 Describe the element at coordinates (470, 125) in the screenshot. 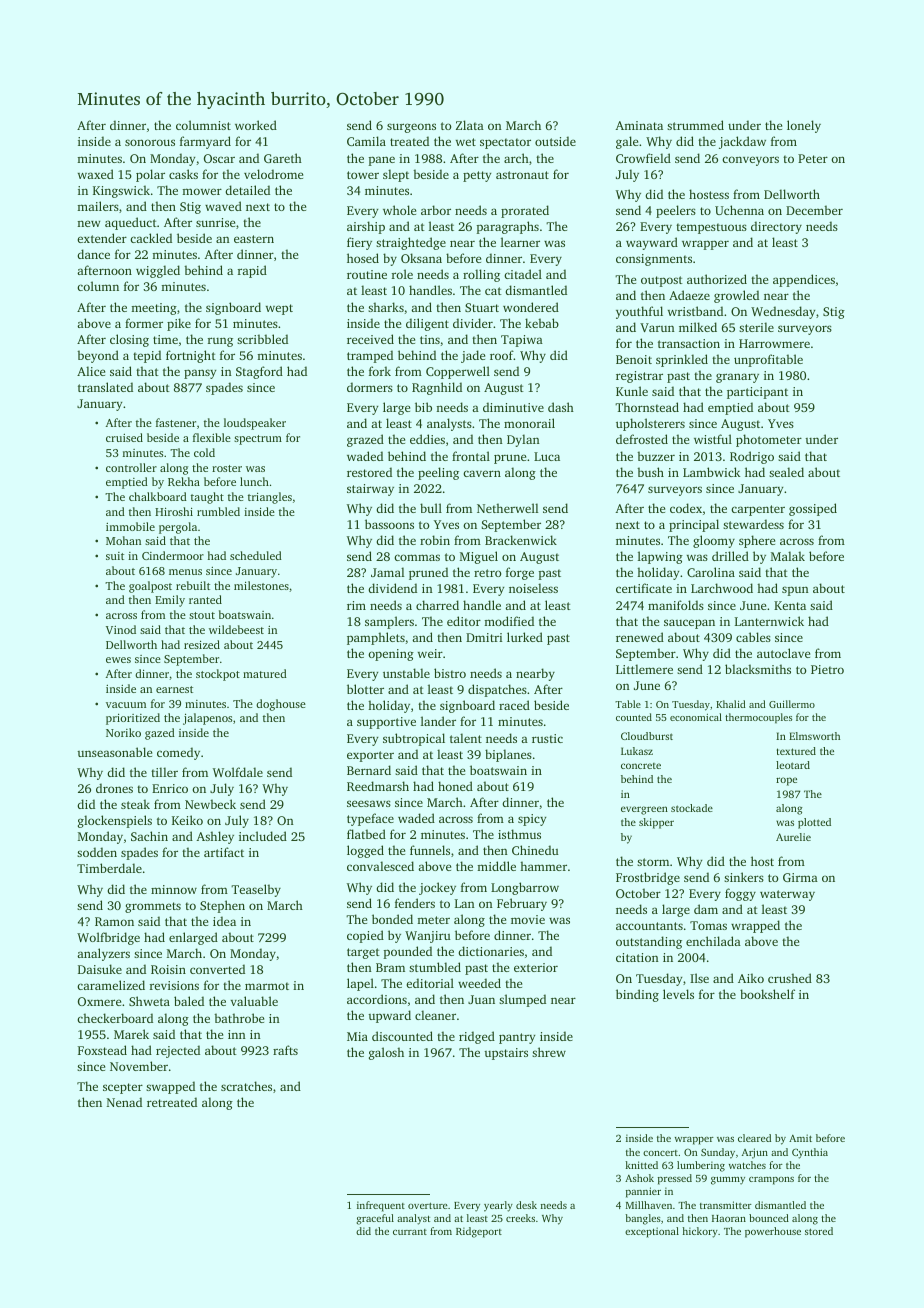

I see `Zlata` at that location.
